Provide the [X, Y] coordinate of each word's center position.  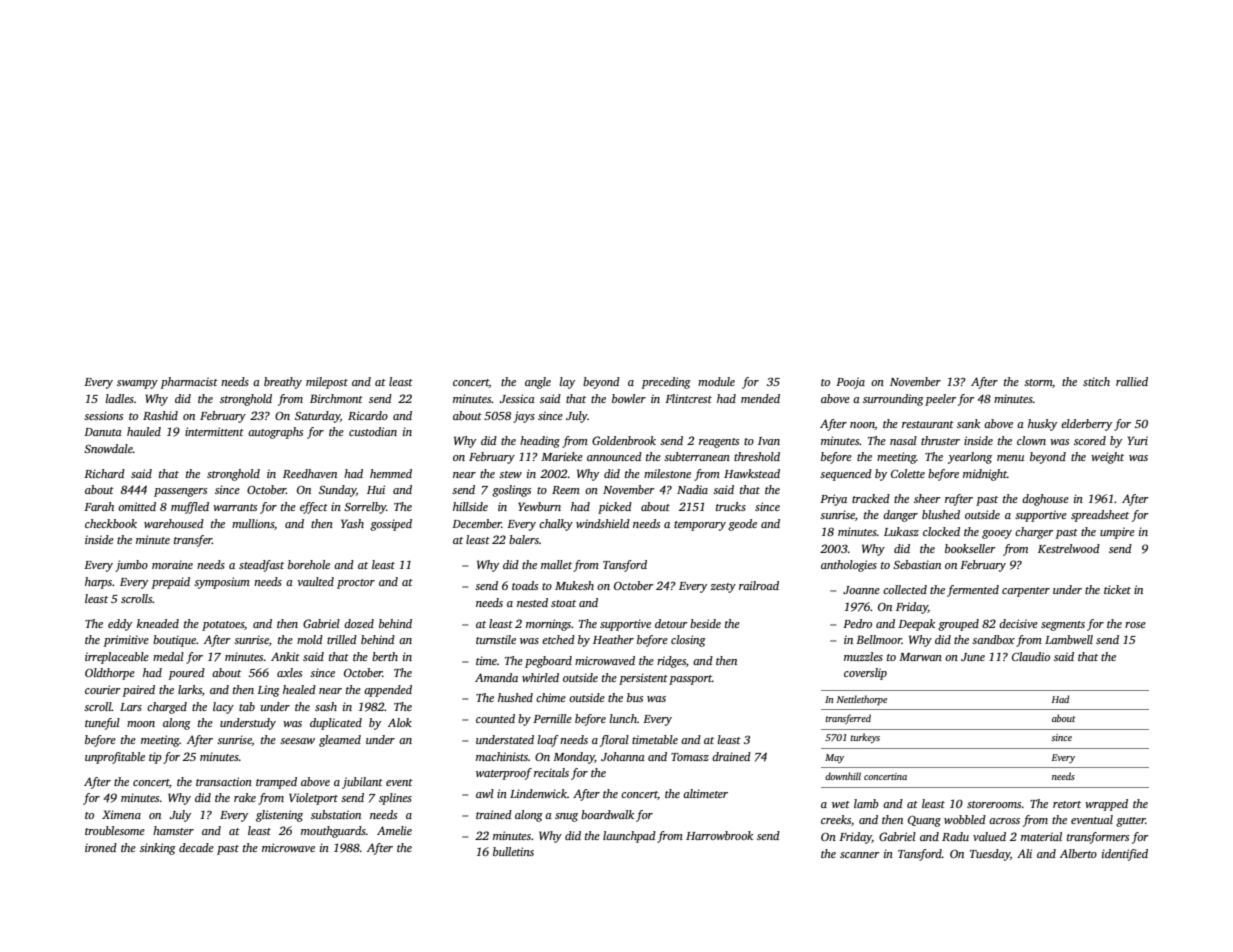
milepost [327, 383]
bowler [629, 398]
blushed [941, 514]
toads [525, 585]
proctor [356, 584]
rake [245, 797]
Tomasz [690, 757]
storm [1038, 382]
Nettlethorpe [862, 700]
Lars [131, 707]
